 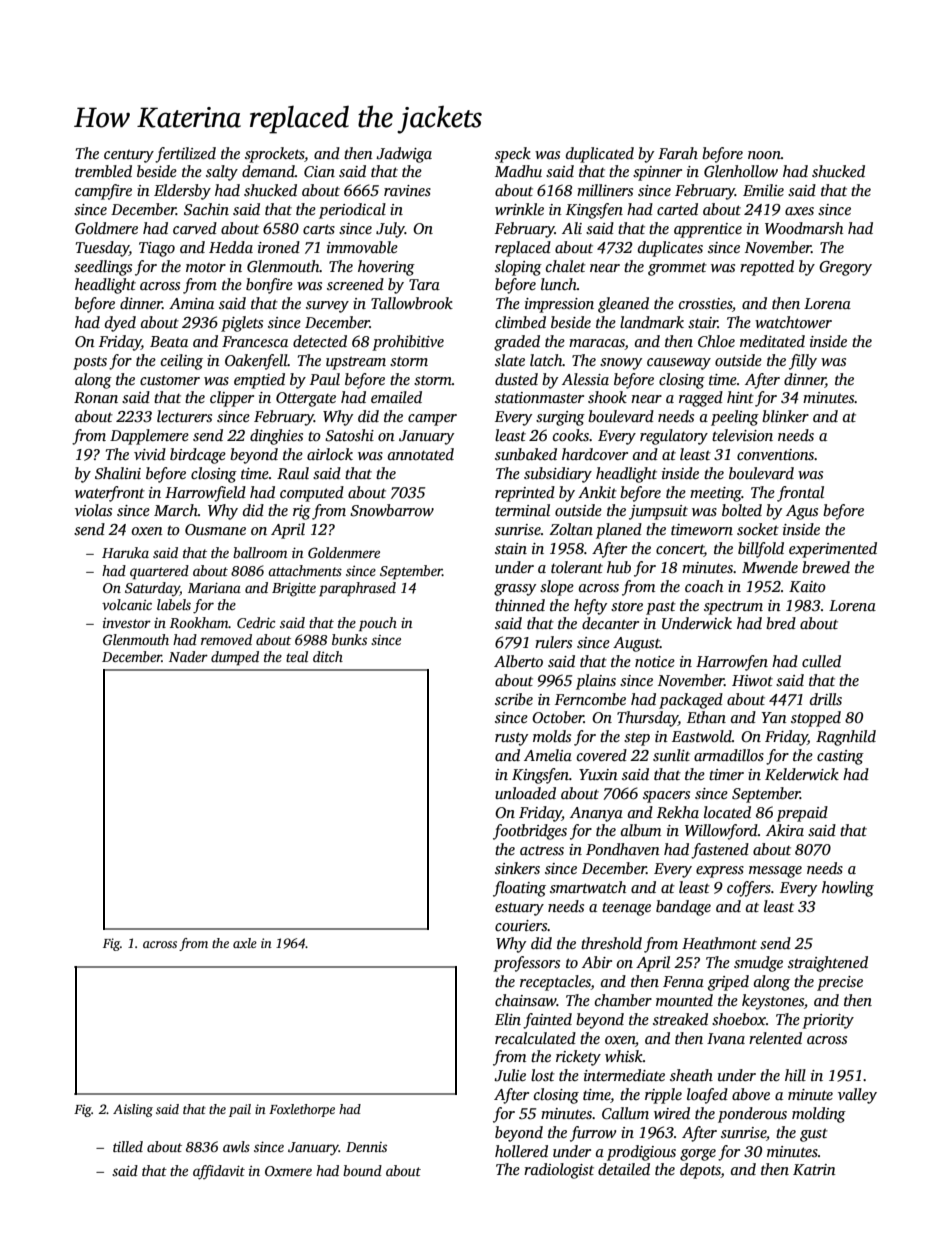 I want to click on smartwatch, so click(x=588, y=887).
